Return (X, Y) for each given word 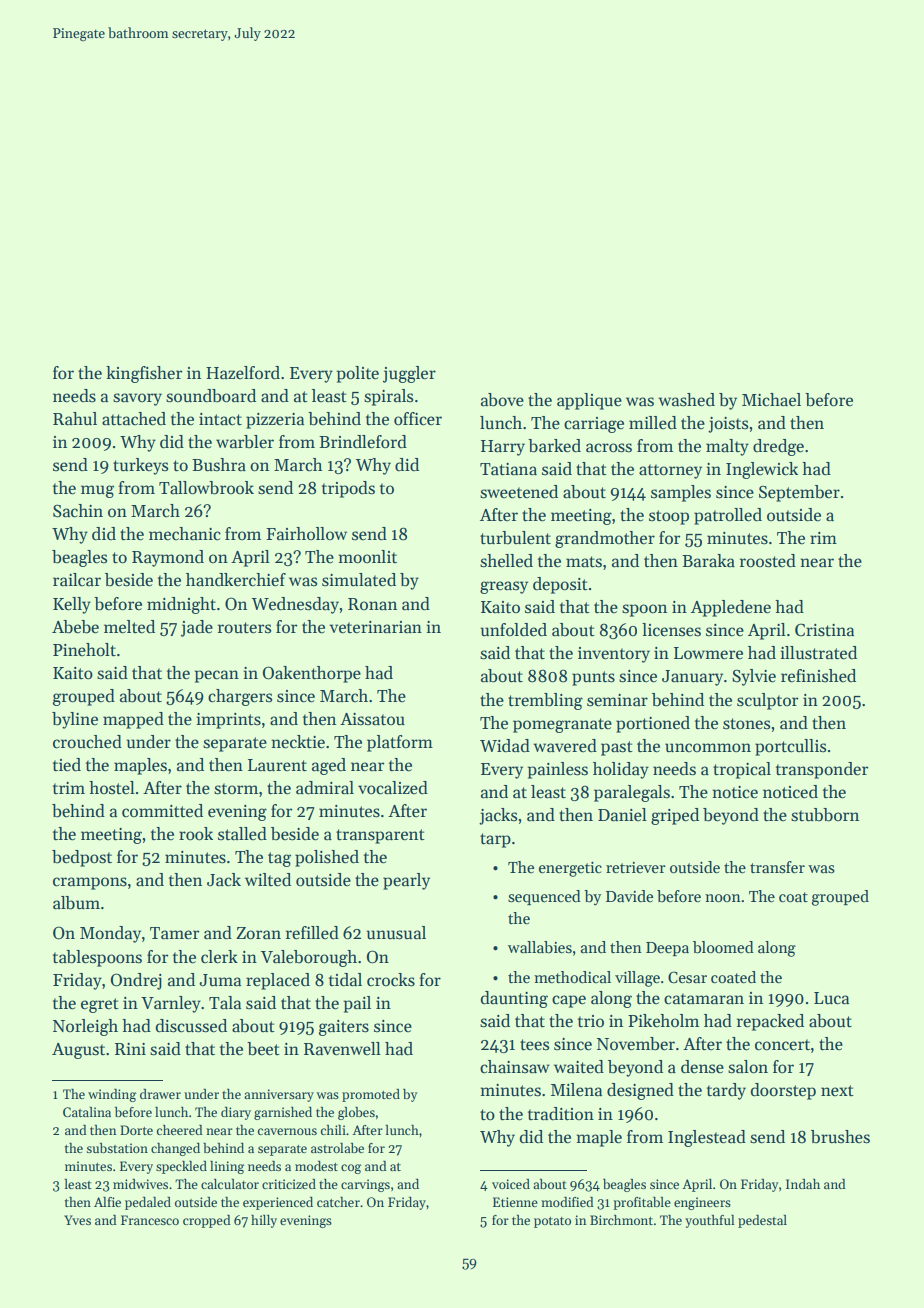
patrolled (728, 516)
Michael (771, 400)
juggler (409, 374)
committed (162, 811)
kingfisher (144, 374)
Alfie (107, 1202)
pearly (406, 881)
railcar (77, 580)
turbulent (515, 538)
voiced (511, 1184)
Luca (831, 998)
